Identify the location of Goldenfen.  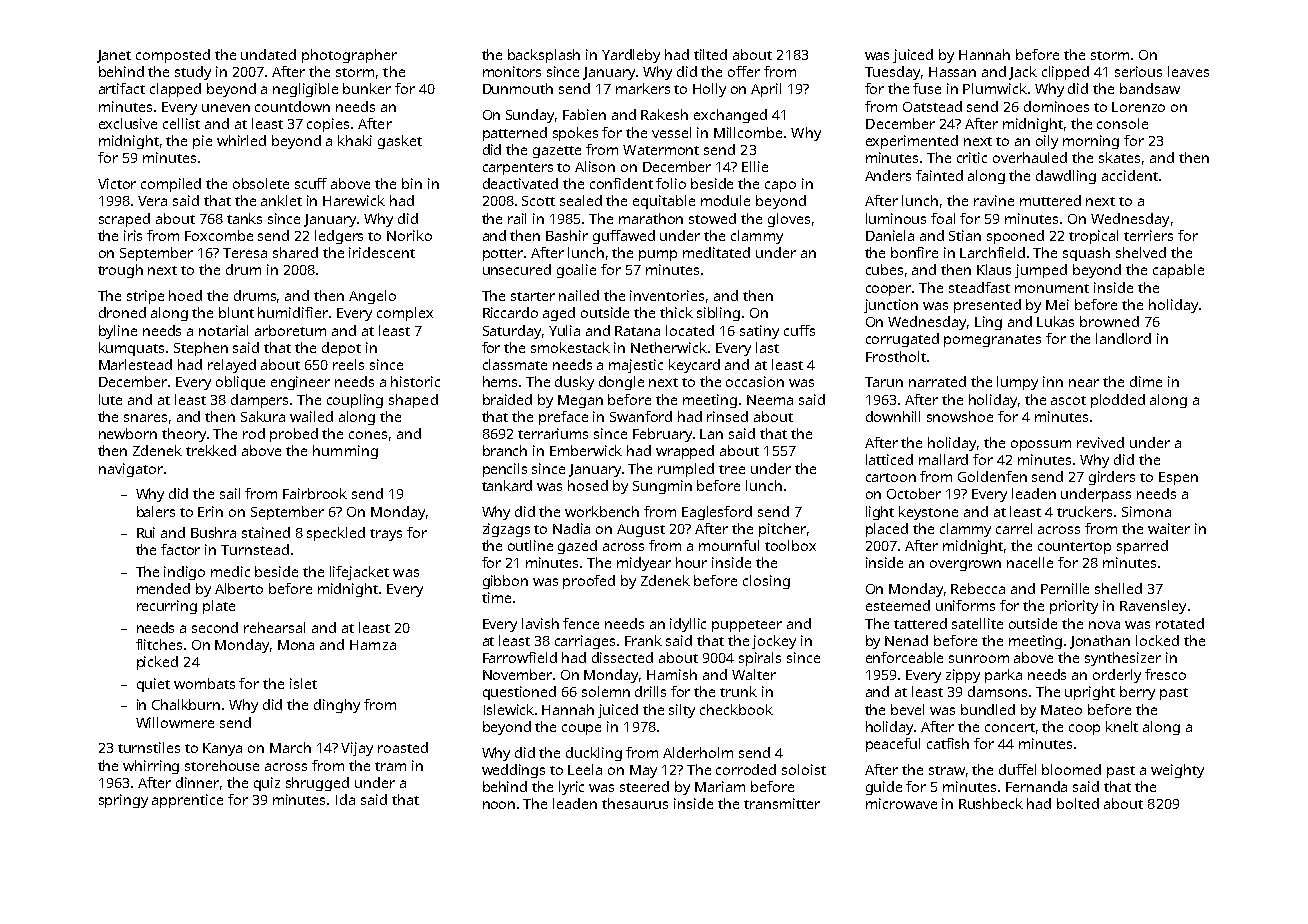
(992, 476).
